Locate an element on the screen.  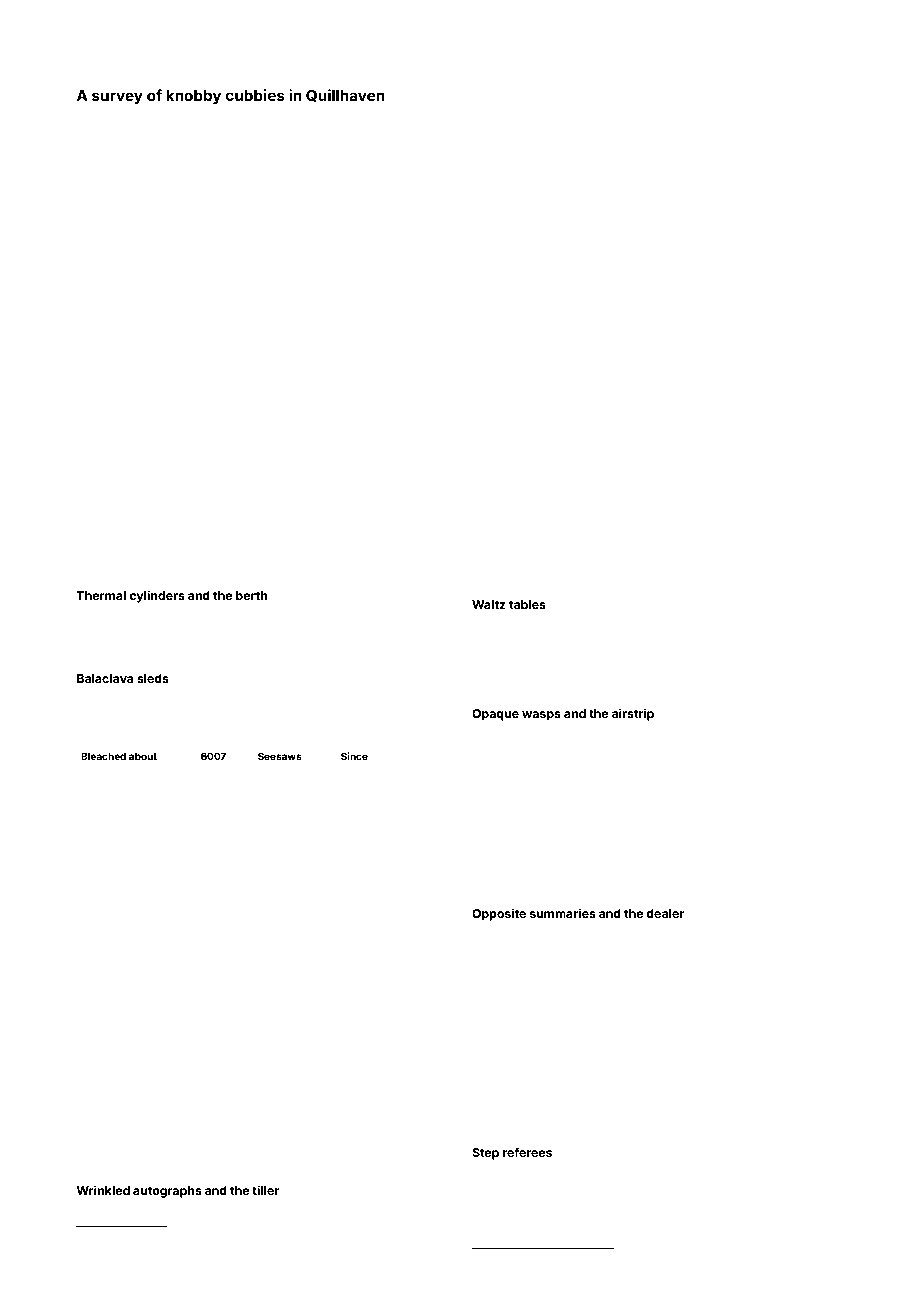
tuba is located at coordinates (551, 932).
